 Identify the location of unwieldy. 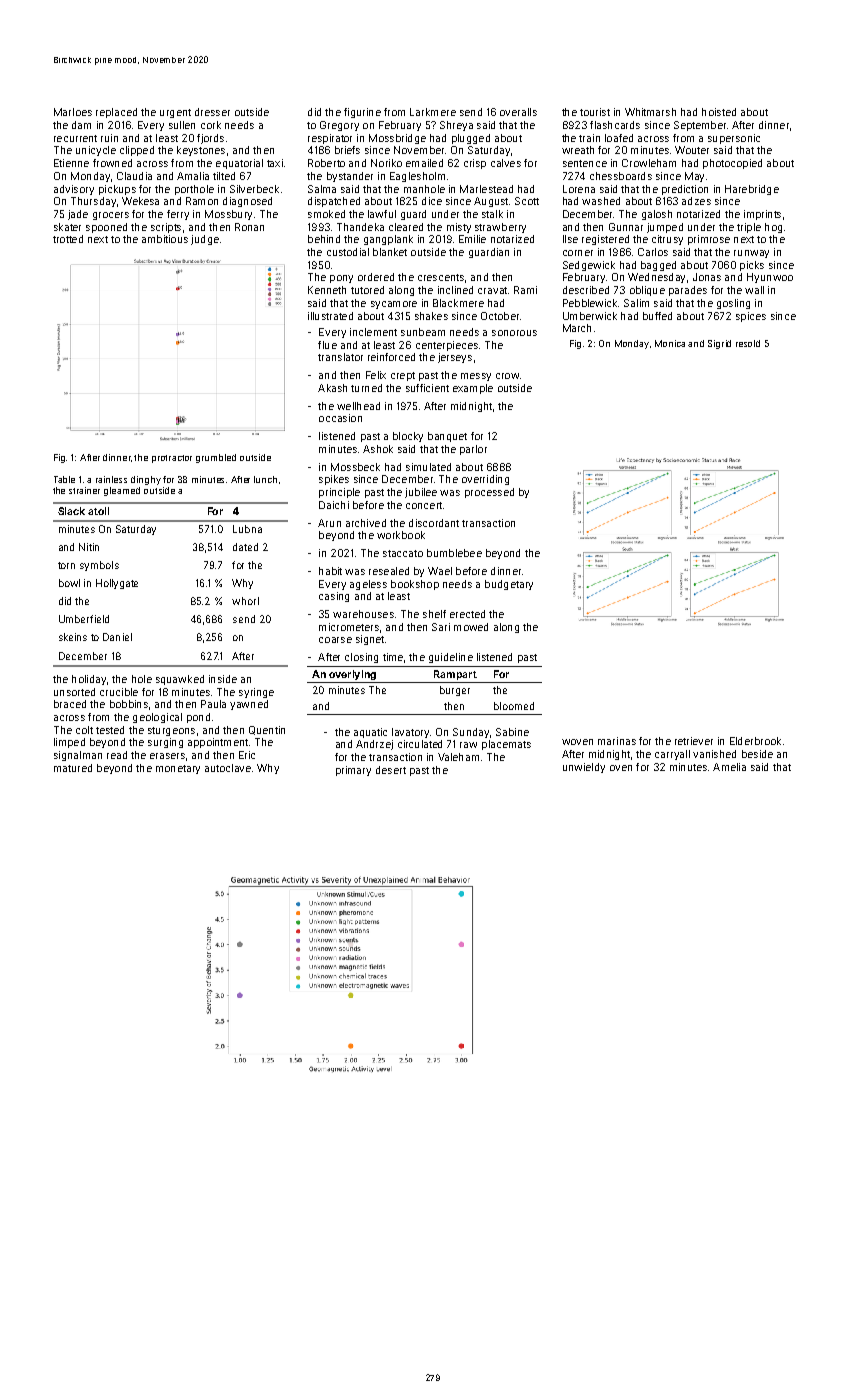
(584, 768).
